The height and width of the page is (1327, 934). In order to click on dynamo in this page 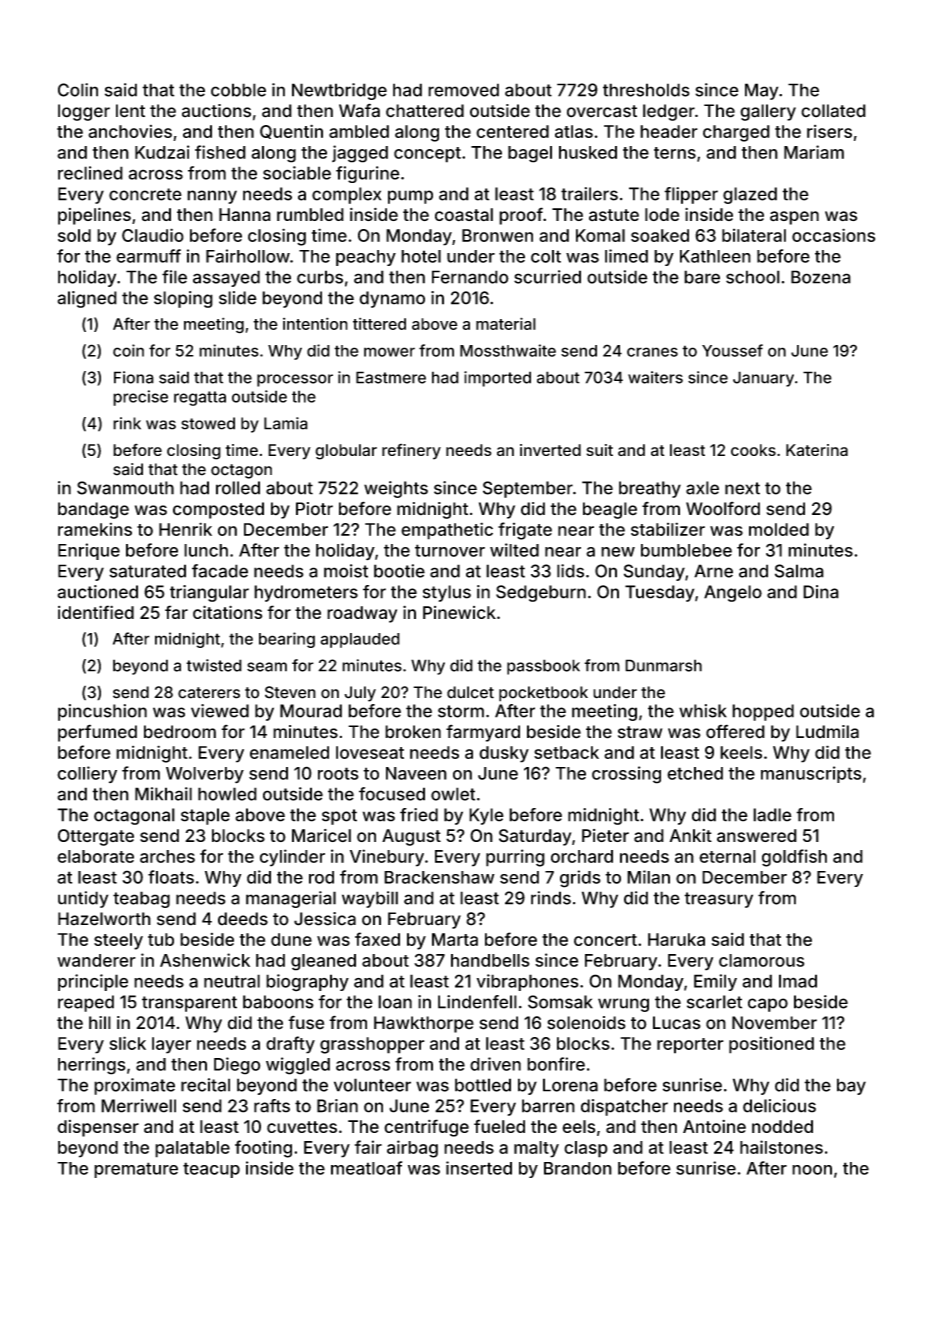, I will do `click(392, 299)`.
